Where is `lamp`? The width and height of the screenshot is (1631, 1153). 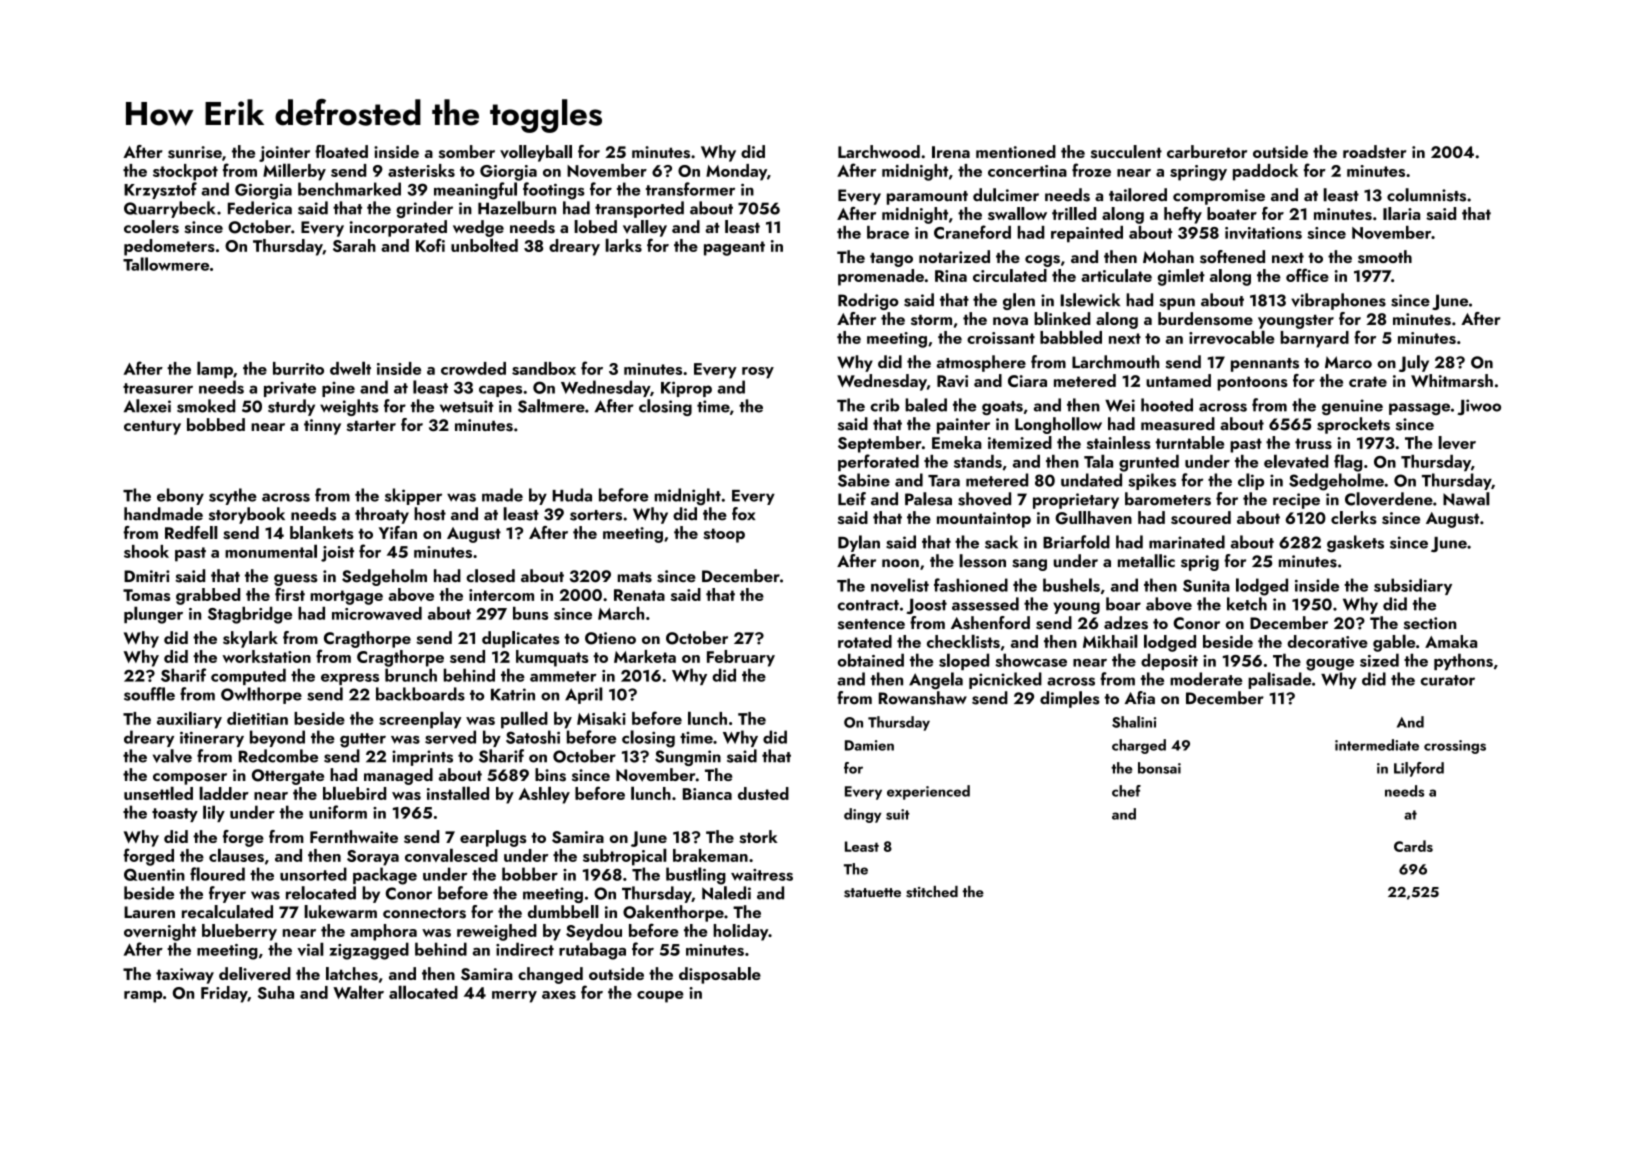
lamp is located at coordinates (215, 370).
